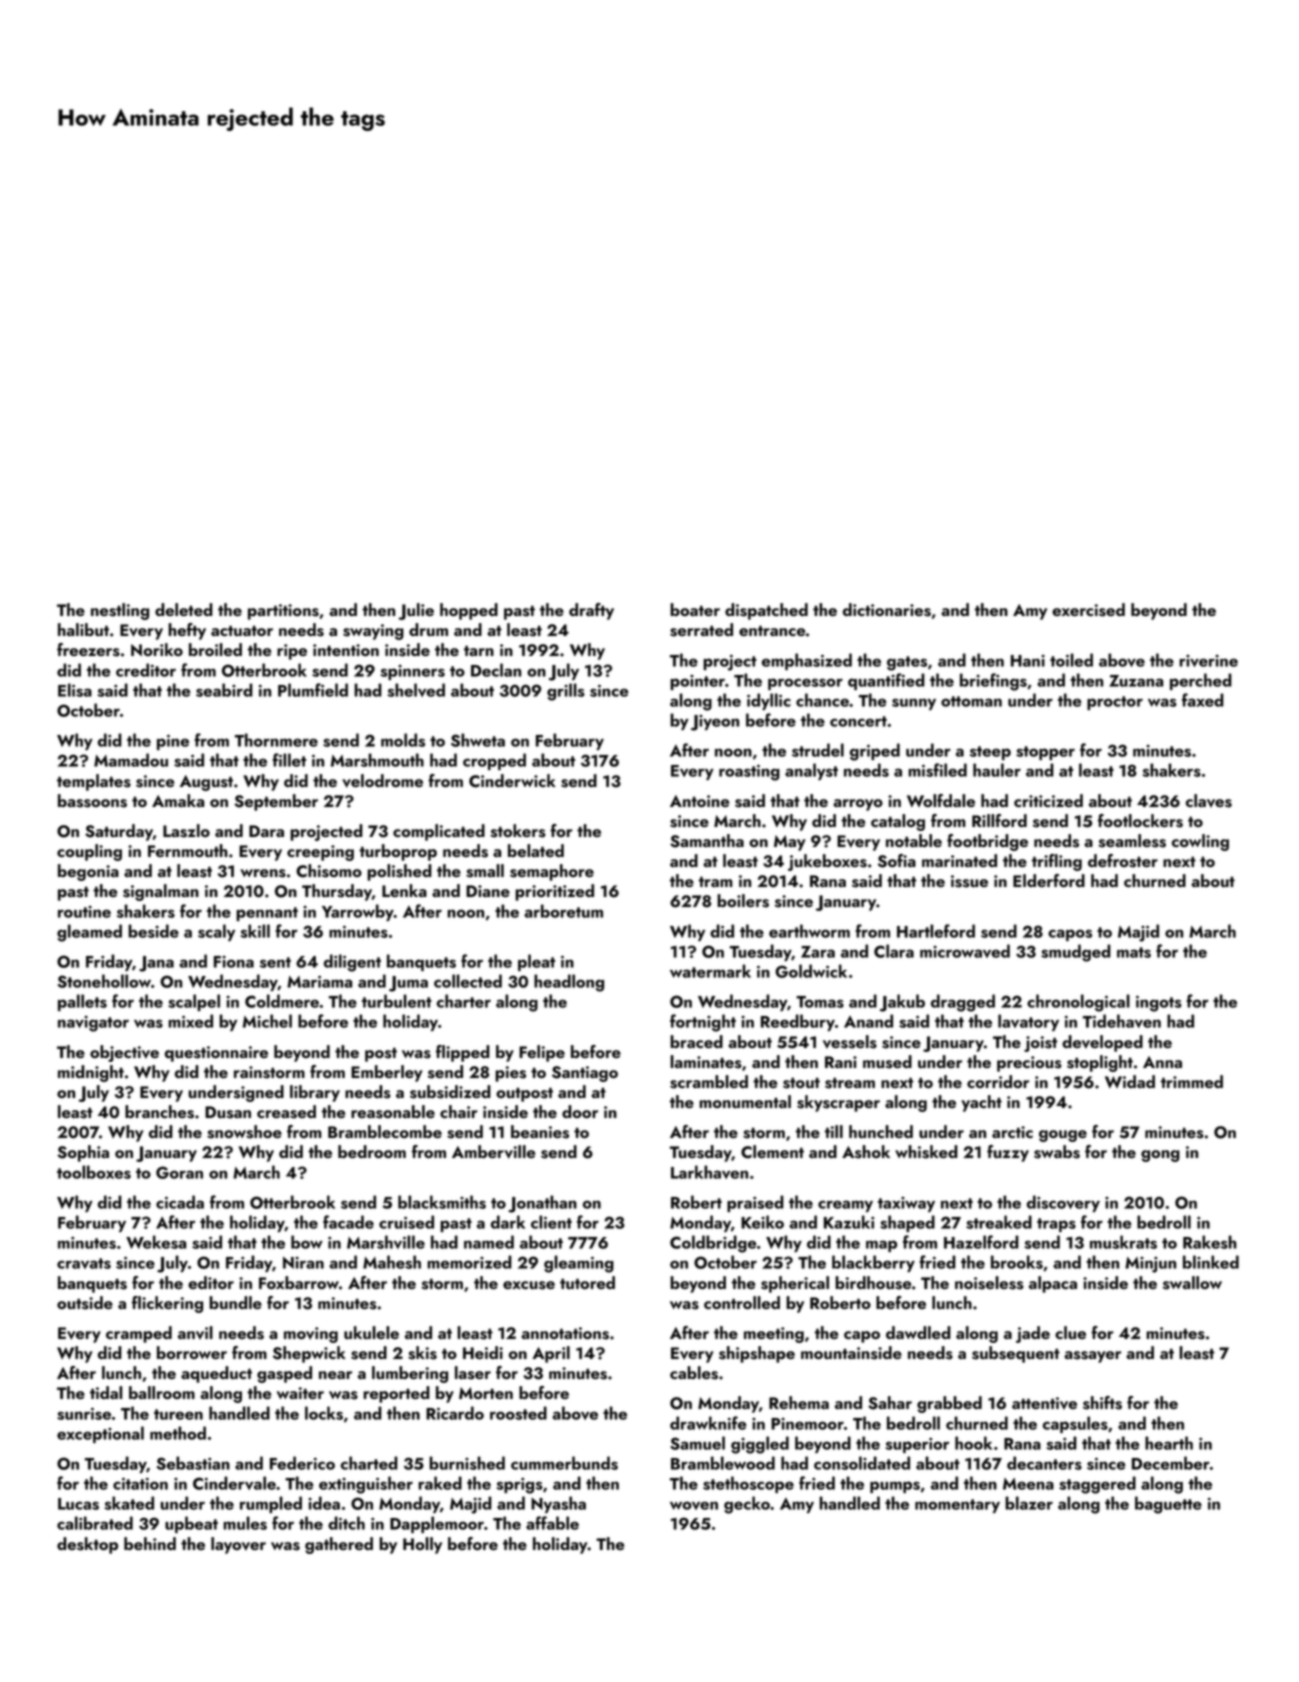 The image size is (1299, 1682). What do you see at coordinates (1168, 1505) in the image?
I see `baguette` at bounding box center [1168, 1505].
